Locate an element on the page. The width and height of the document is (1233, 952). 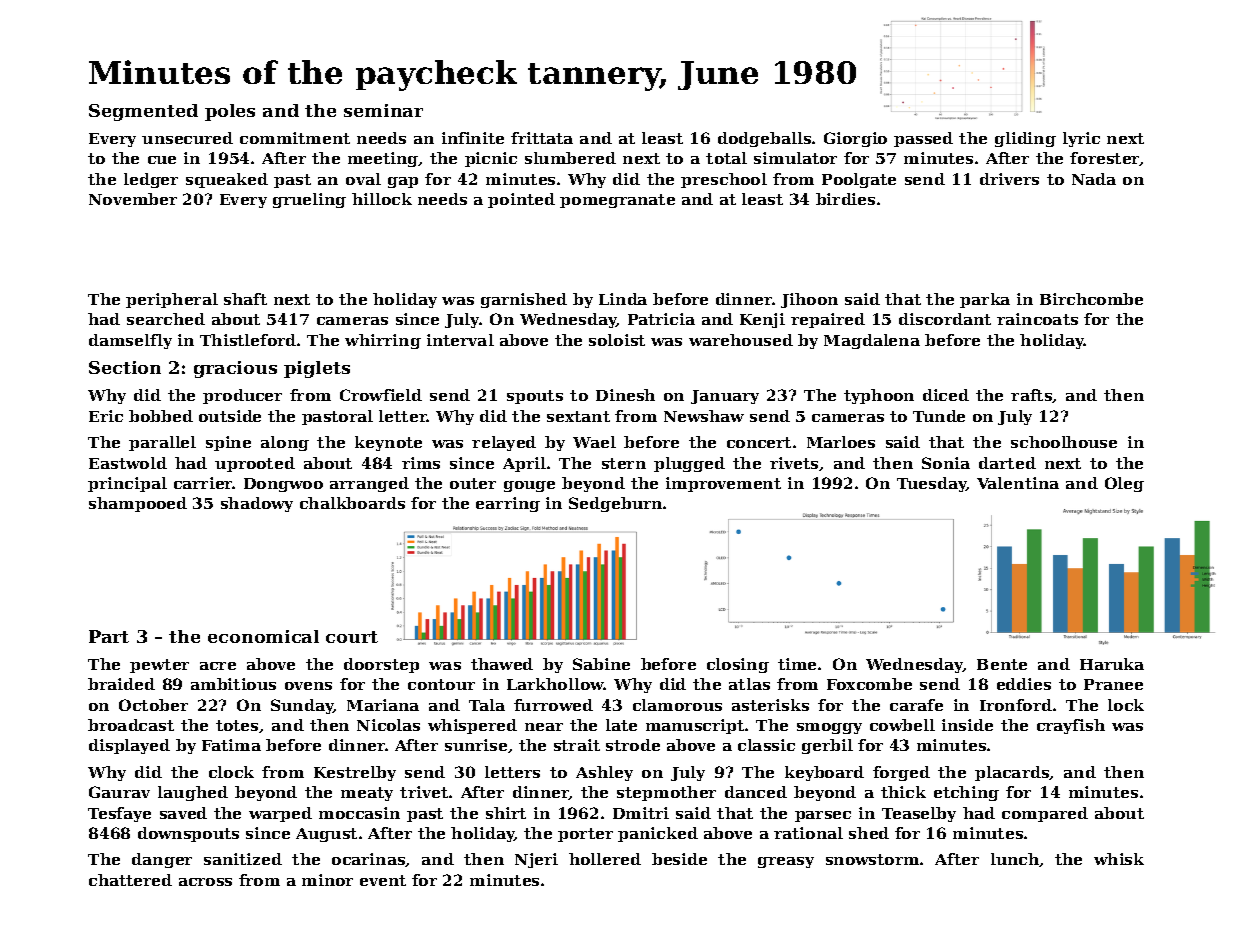
gliding is located at coordinates (1025, 139).
